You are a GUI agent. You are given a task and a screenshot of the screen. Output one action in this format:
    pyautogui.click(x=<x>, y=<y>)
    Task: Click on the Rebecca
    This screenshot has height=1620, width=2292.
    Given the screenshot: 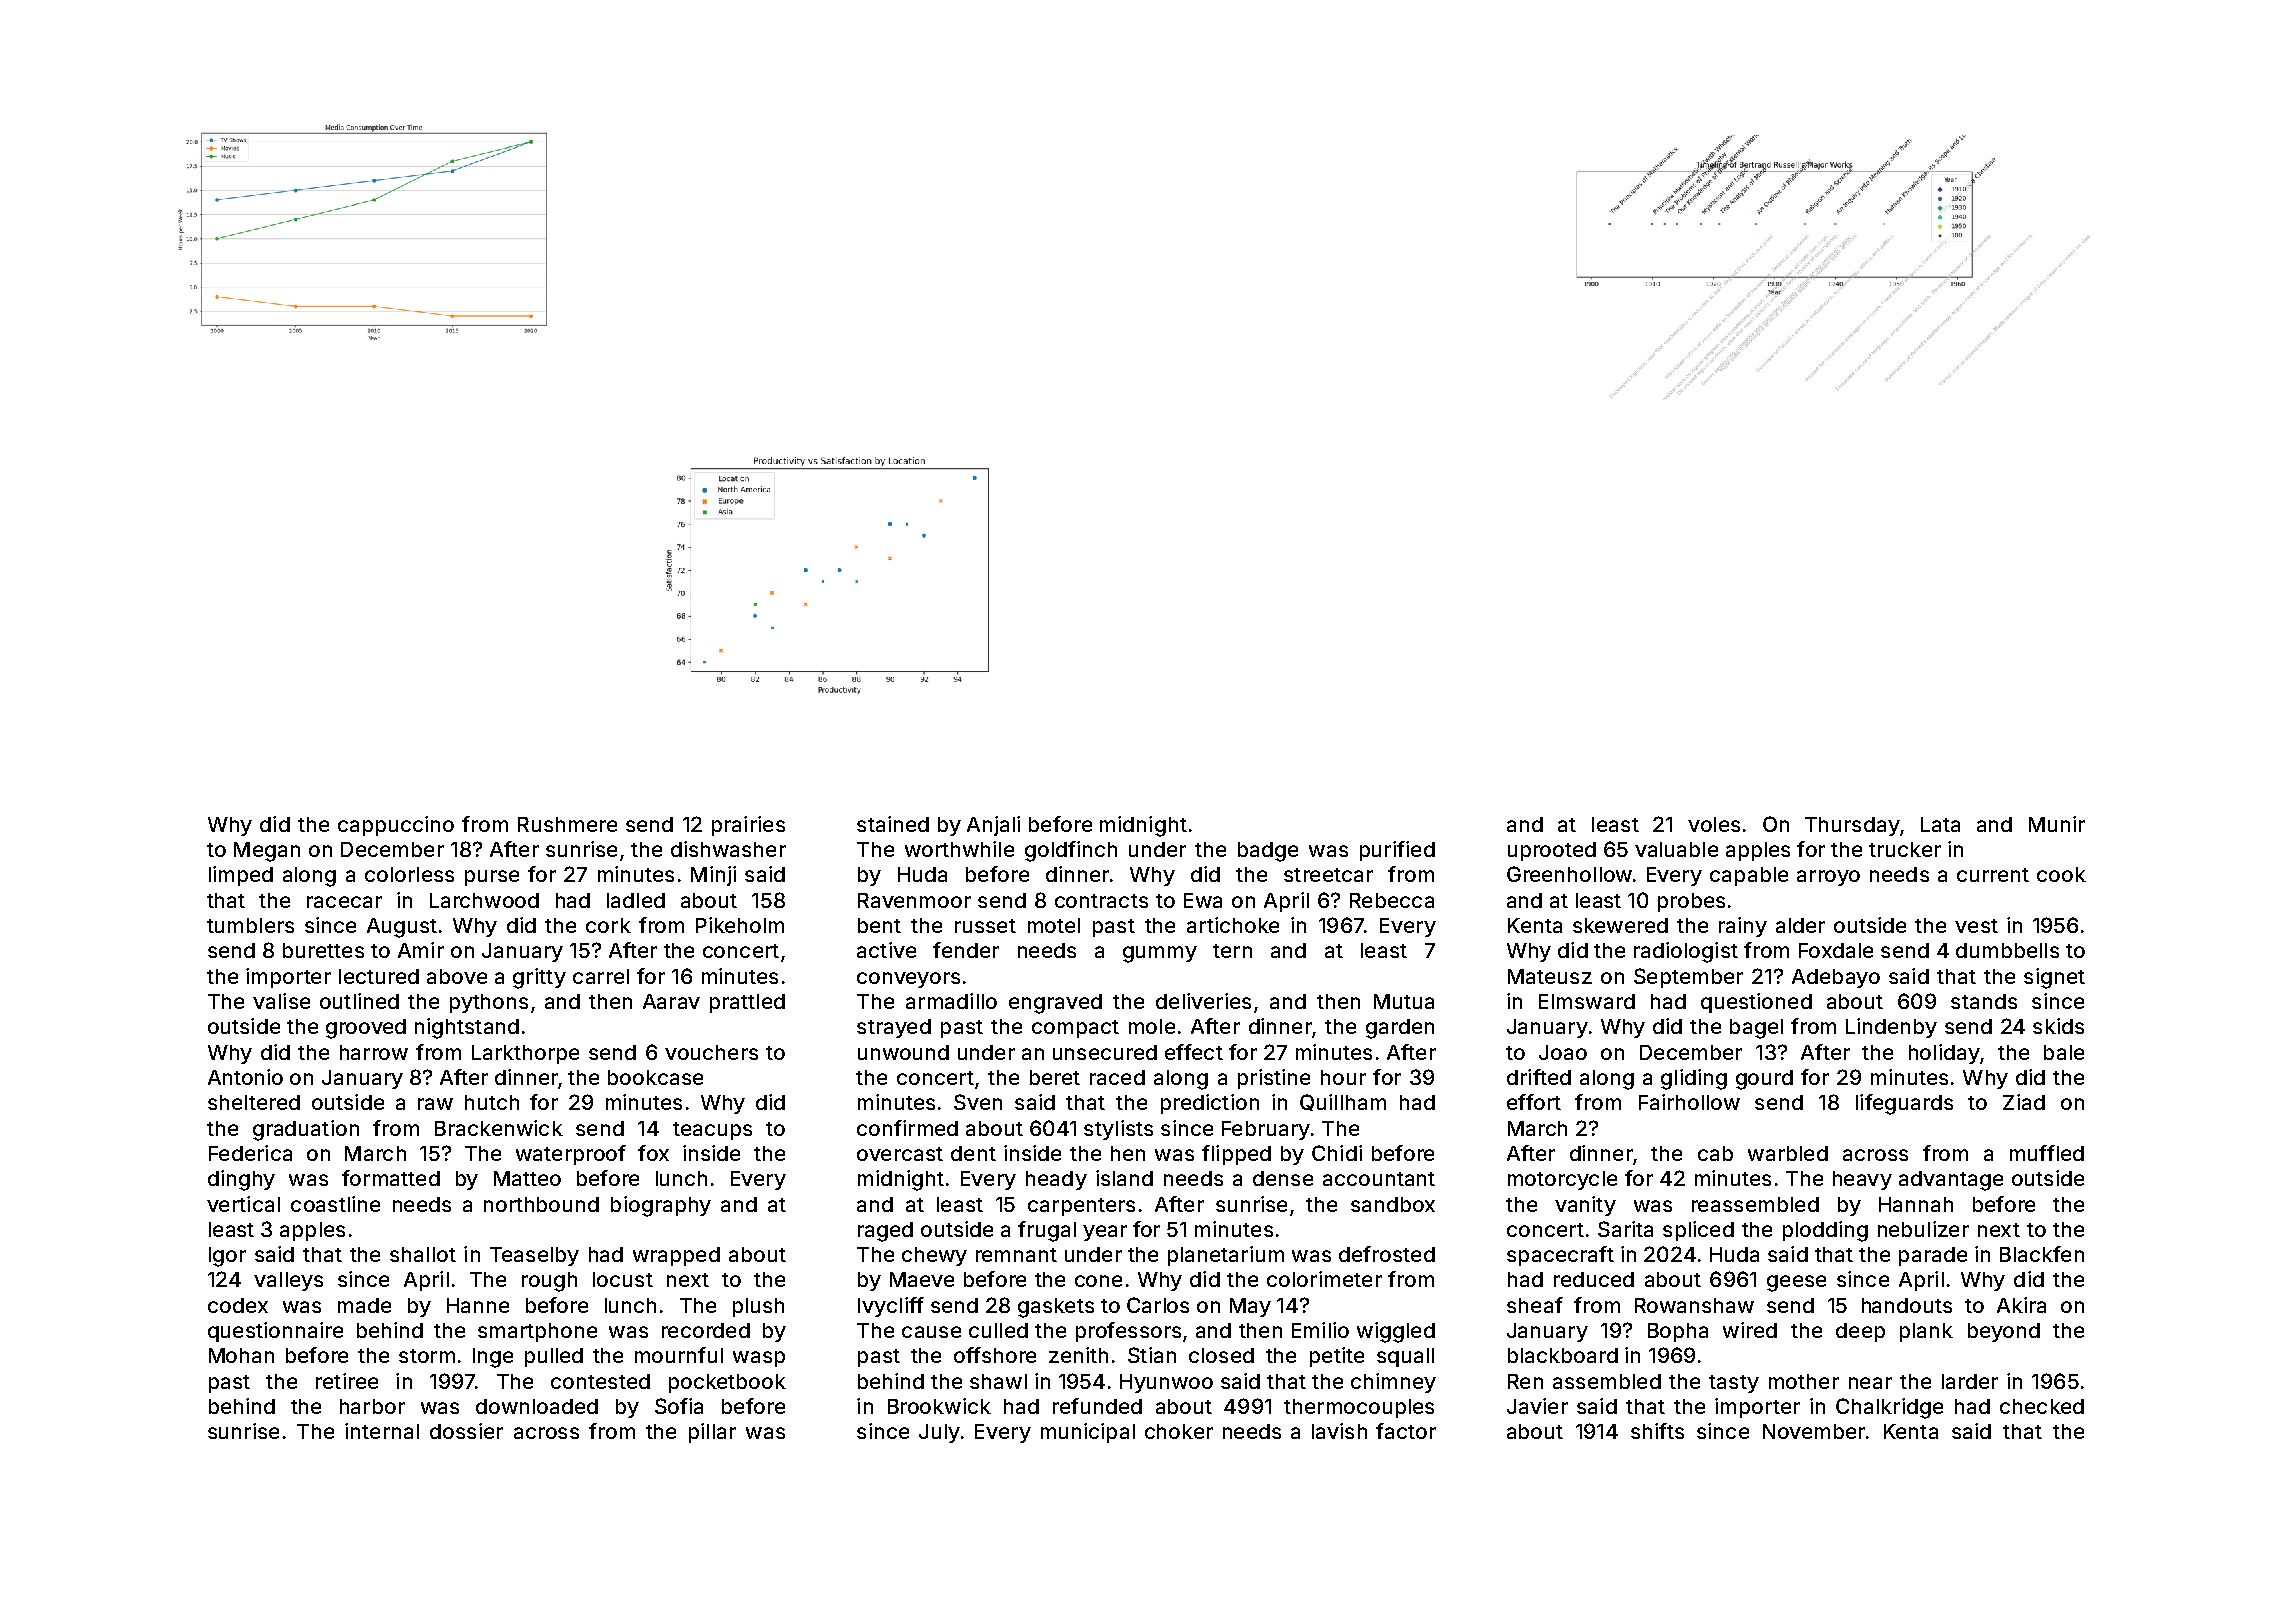 What is the action you would take?
    pyautogui.click(x=1392, y=900)
